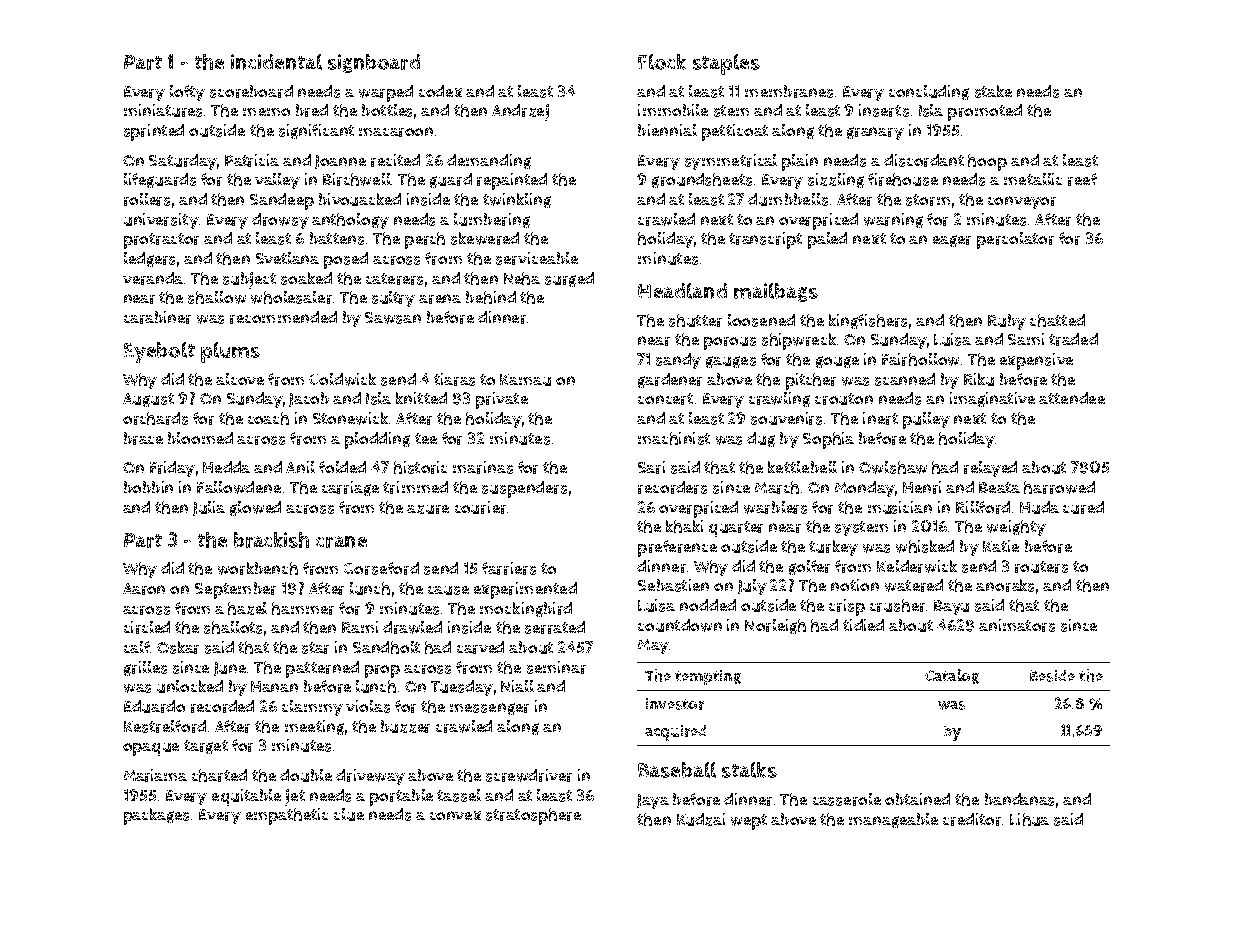  Describe the element at coordinates (662, 62) in the screenshot. I see `Flock` at that location.
